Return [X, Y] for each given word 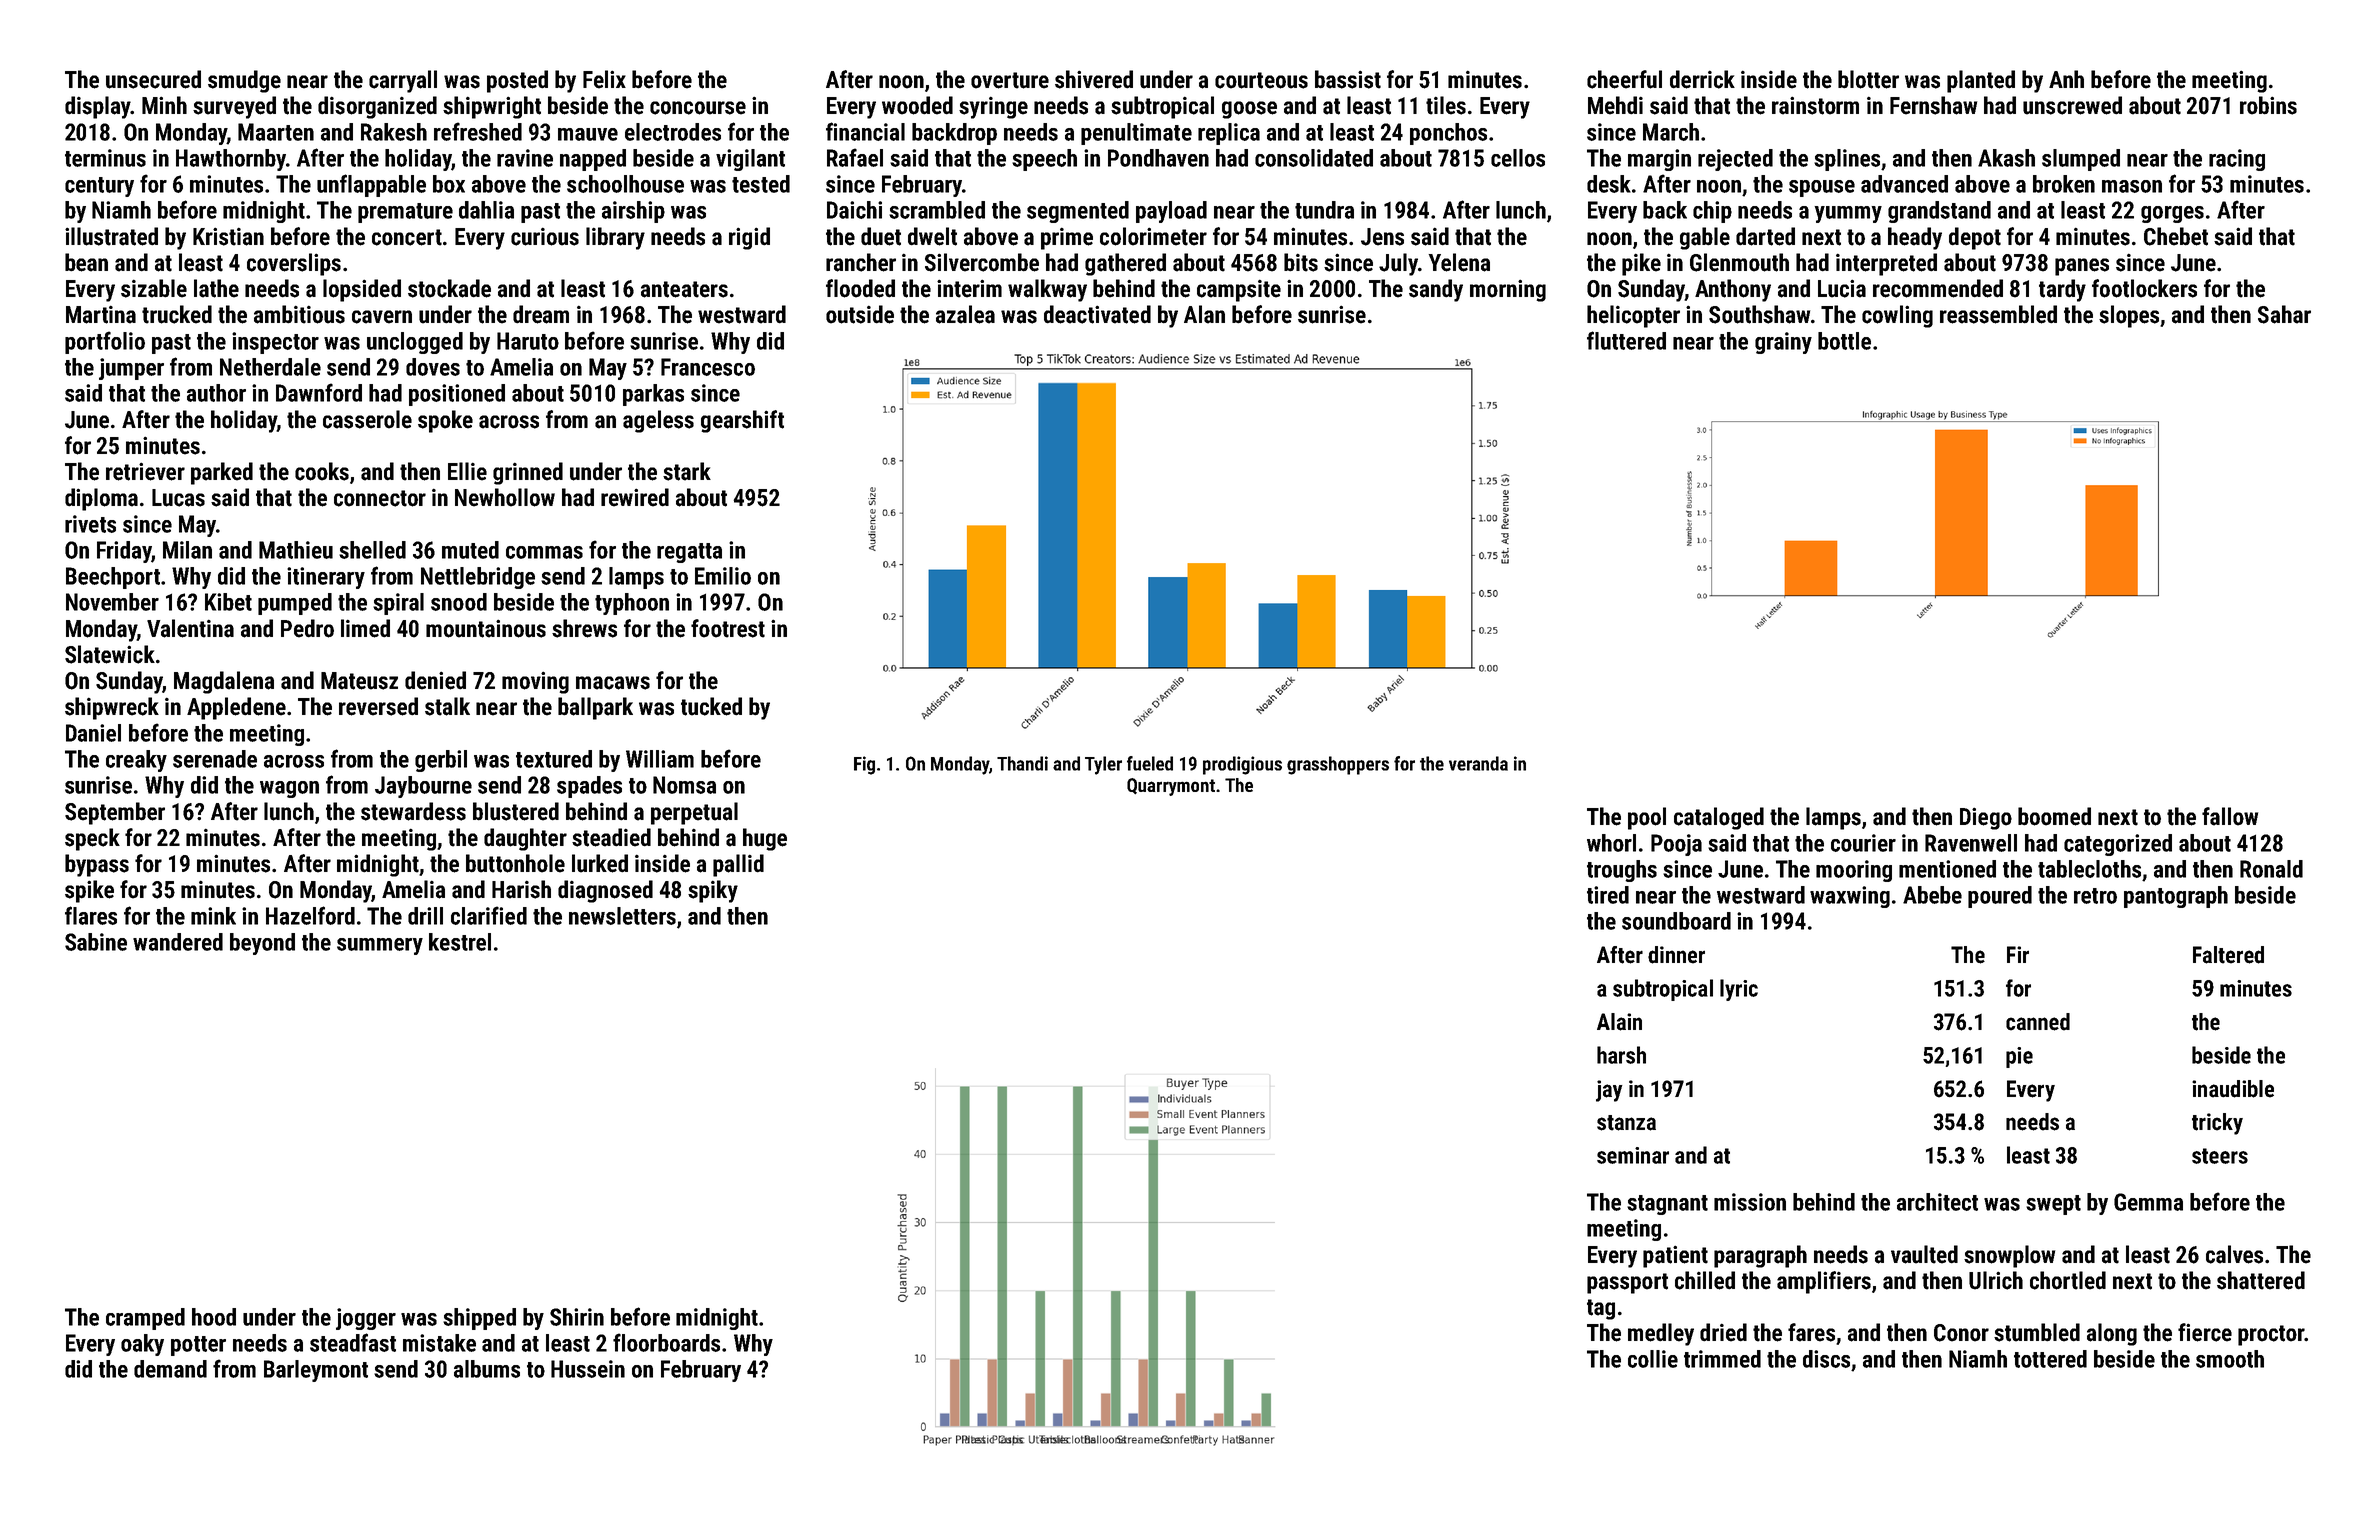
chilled [1705, 1280]
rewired [635, 497]
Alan [1204, 314]
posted [517, 81]
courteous [1261, 80]
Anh [2066, 79]
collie [1653, 1359]
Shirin [577, 1317]
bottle [1844, 341]
